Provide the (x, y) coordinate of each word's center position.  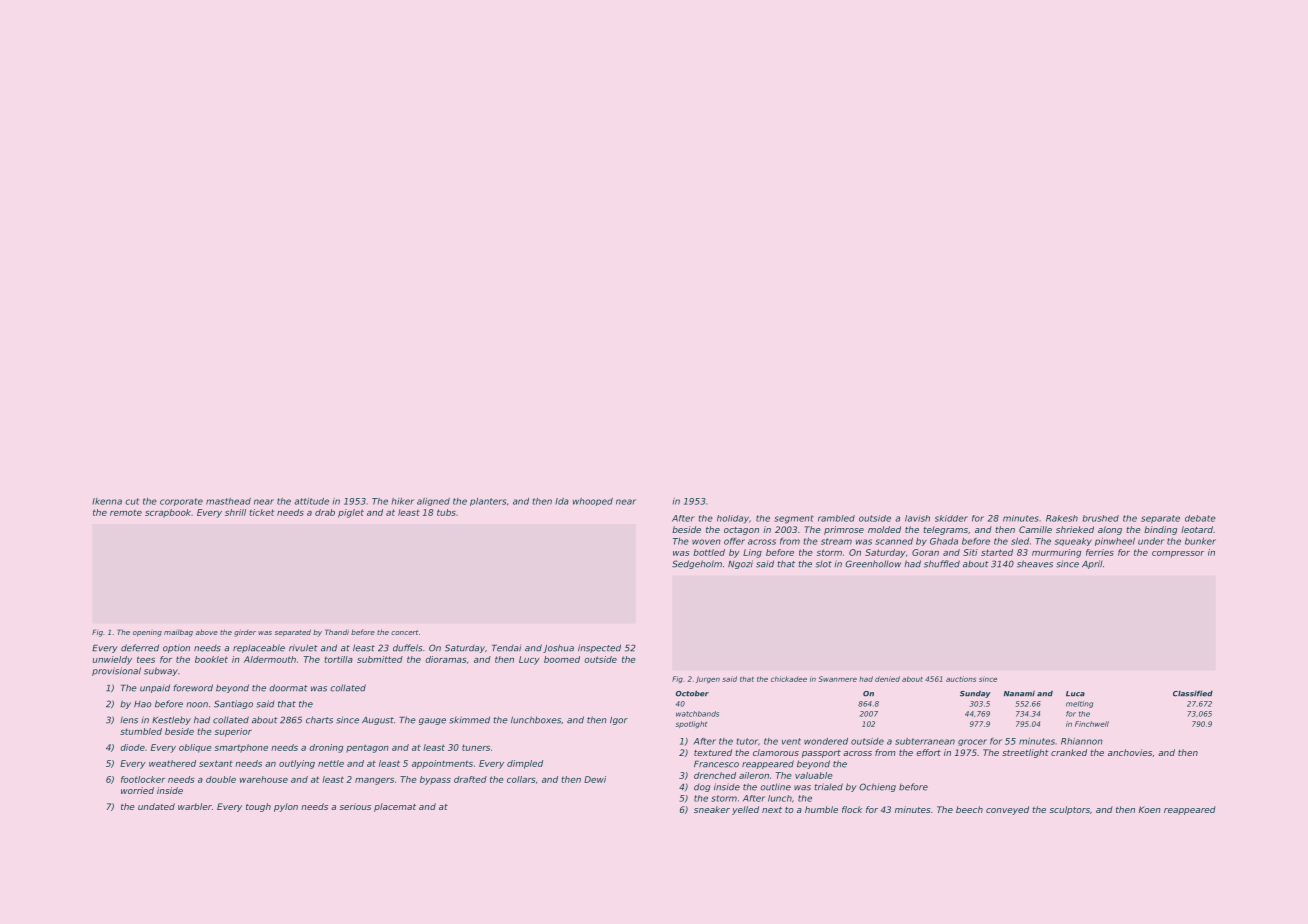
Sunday (975, 694)
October (692, 693)
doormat (288, 688)
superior (233, 732)
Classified (1193, 693)
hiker (403, 501)
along (1110, 530)
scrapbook (168, 513)
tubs (446, 512)
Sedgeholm (697, 564)
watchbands (697, 714)
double (221, 779)
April (1092, 564)
